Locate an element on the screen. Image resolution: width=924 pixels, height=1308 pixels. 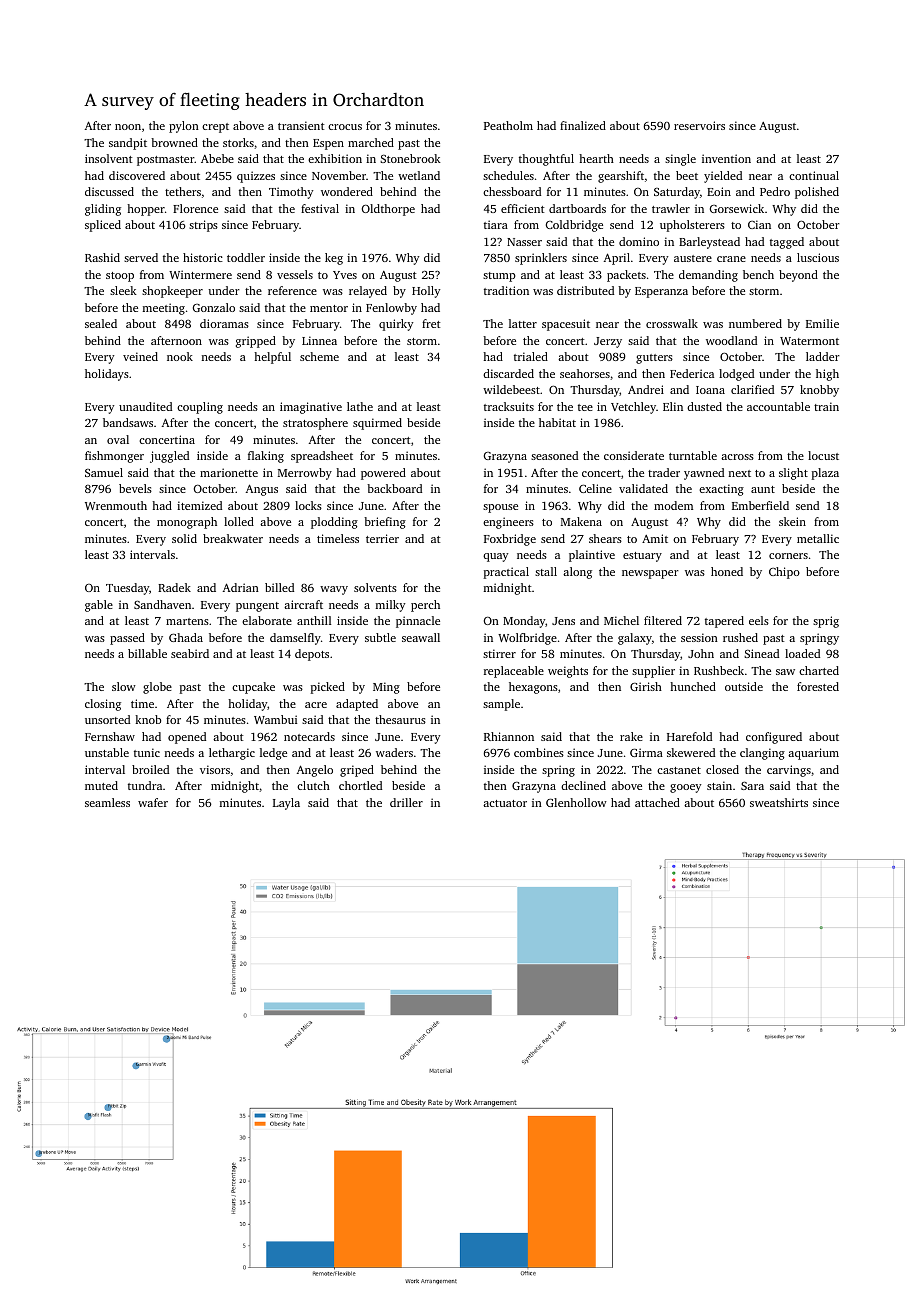
sandpit is located at coordinates (128, 144).
